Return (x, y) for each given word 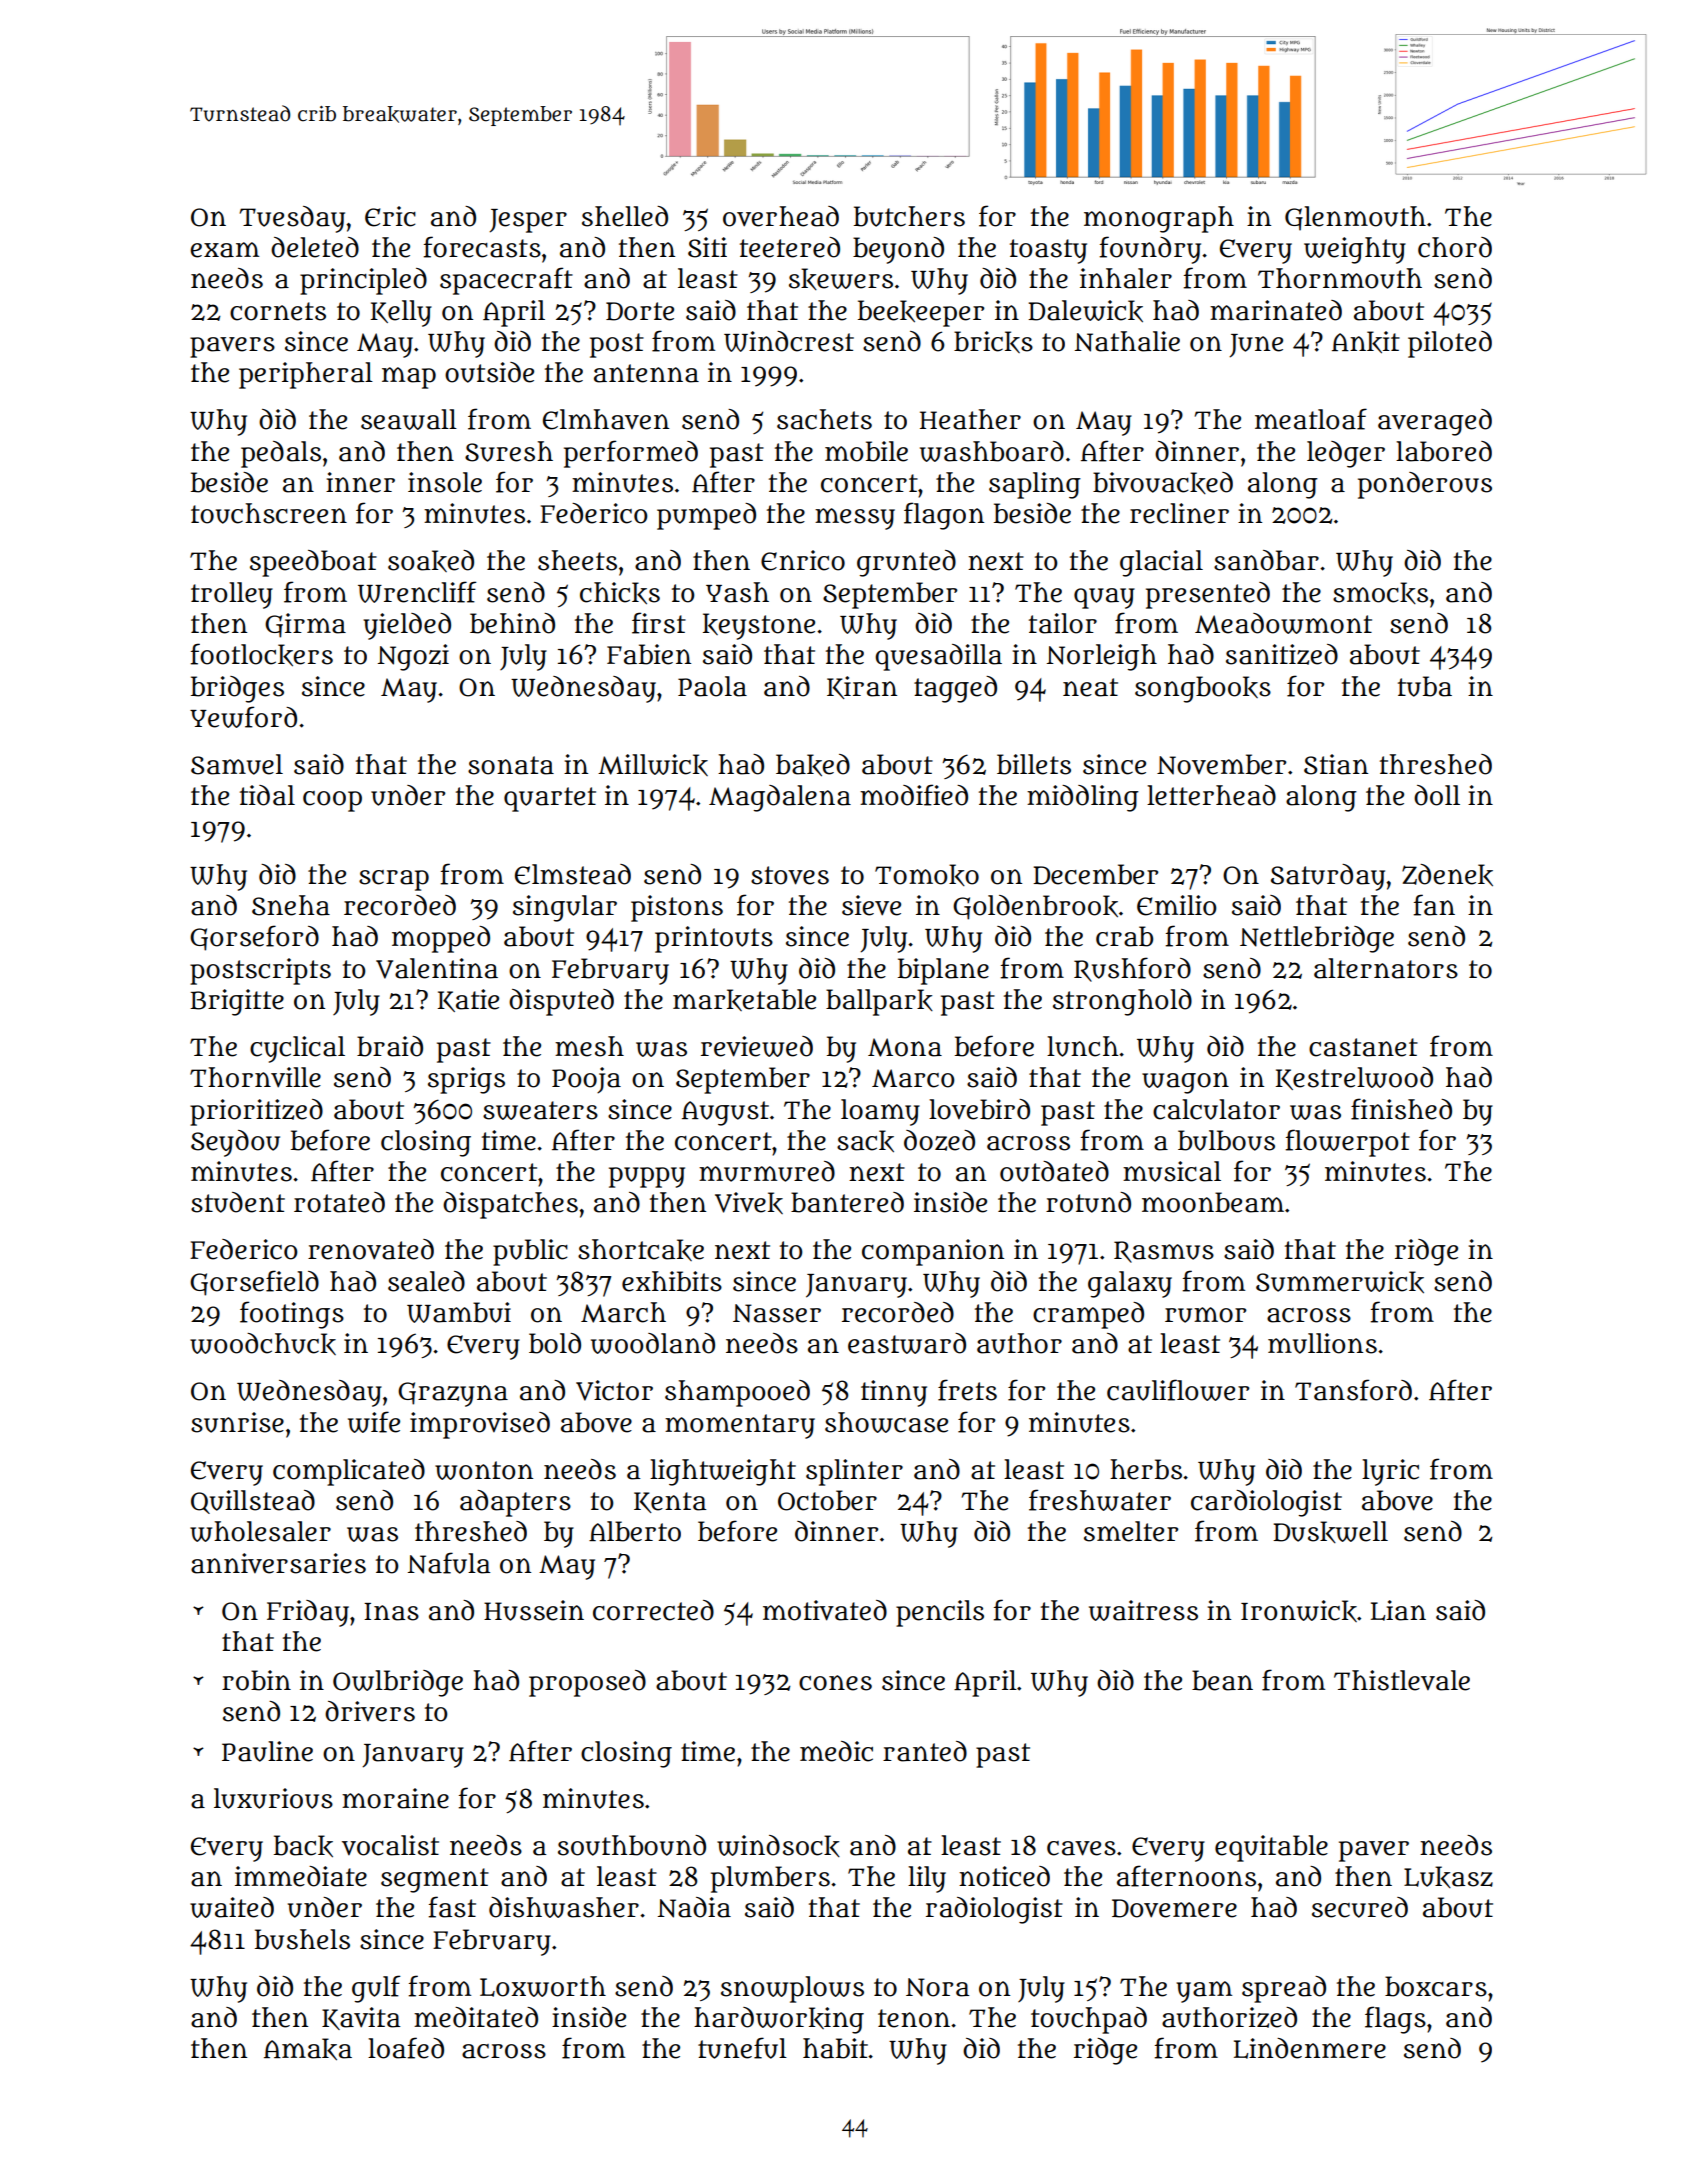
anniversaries (278, 1563)
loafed (406, 2048)
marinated (1276, 310)
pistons (677, 908)
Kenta (670, 1502)
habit (835, 2048)
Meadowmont (1283, 623)
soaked (431, 561)
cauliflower (1178, 1390)
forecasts (482, 247)
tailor (1063, 623)
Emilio (1176, 905)
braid (390, 1046)
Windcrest (789, 341)
